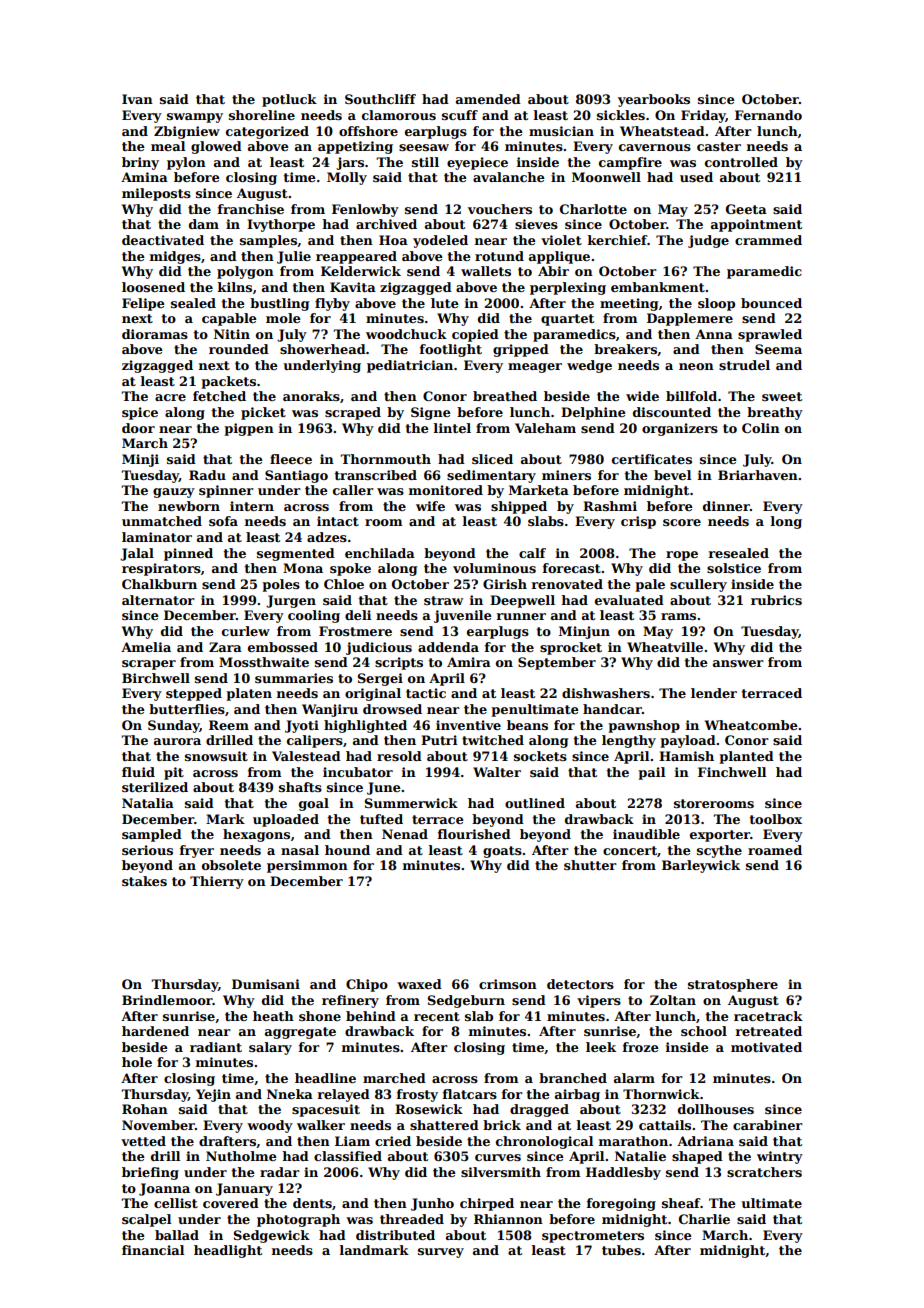 The image size is (924, 1308). Describe the element at coordinates (441, 1253) in the image. I see `survey` at that location.
